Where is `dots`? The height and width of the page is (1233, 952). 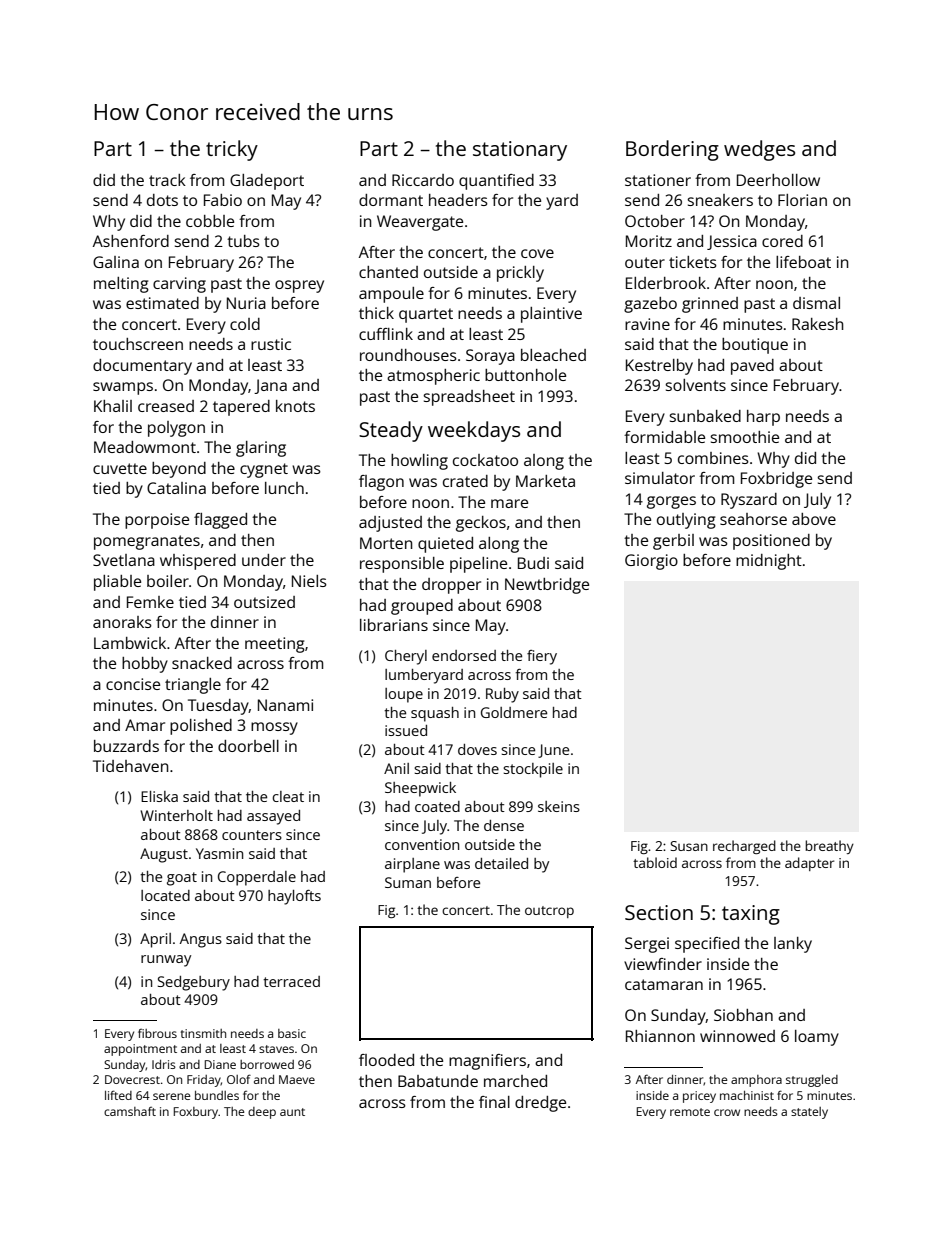
dots is located at coordinates (162, 200).
